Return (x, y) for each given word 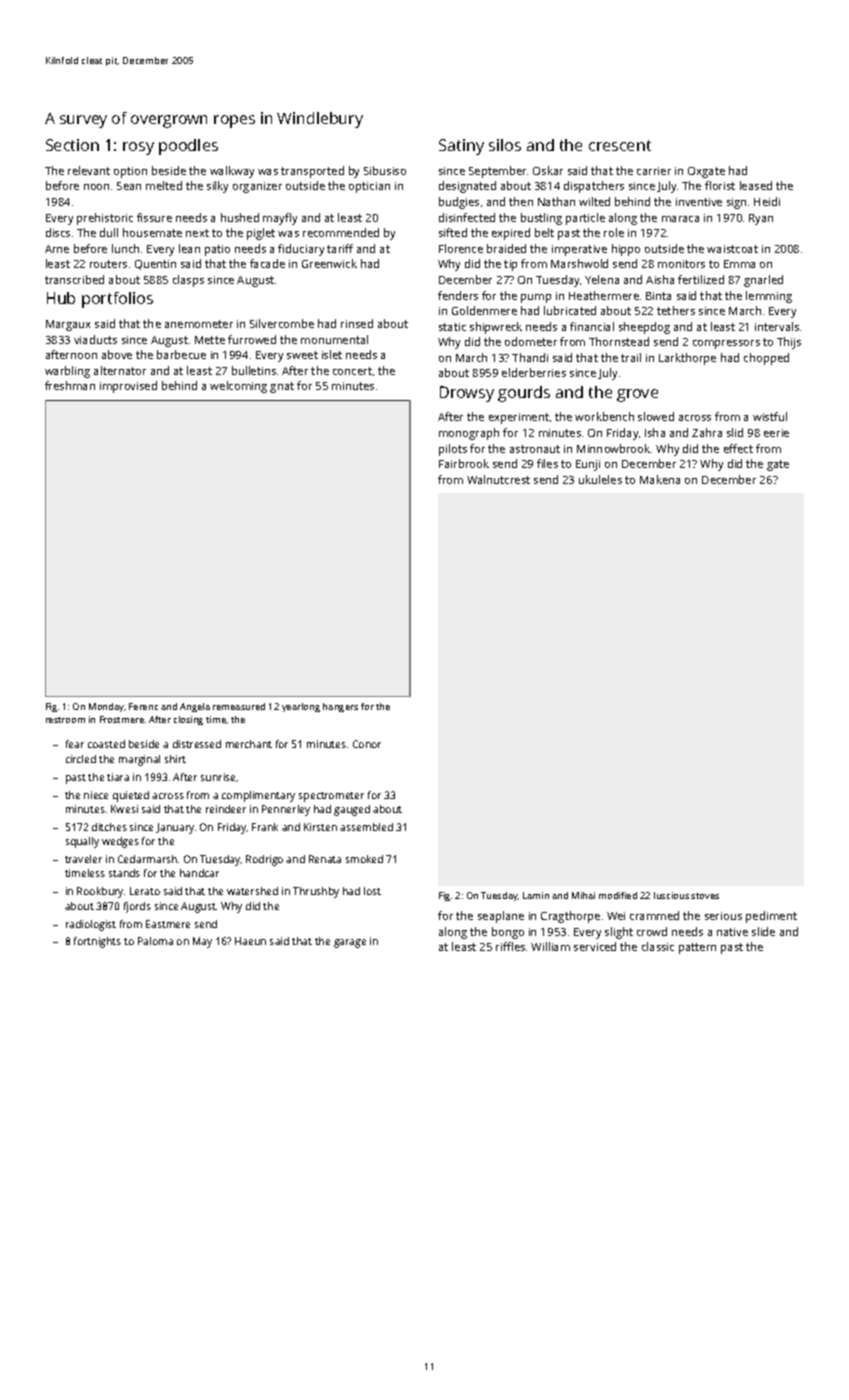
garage (350, 943)
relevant (89, 170)
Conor (367, 744)
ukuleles (600, 479)
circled (81, 759)
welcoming (238, 387)
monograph (469, 434)
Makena (660, 479)
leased (756, 185)
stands (124, 873)
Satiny (461, 147)
